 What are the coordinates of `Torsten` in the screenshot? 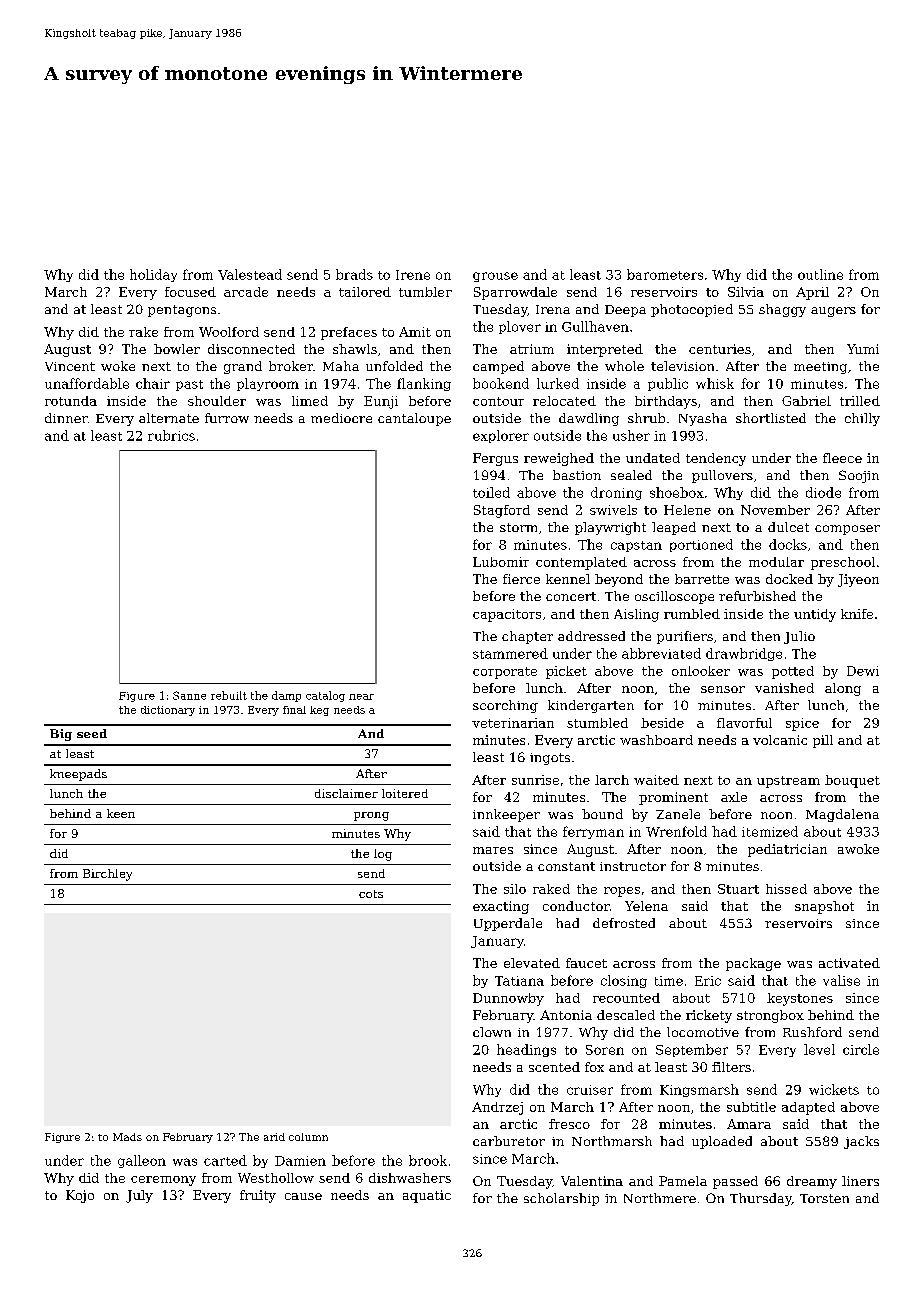 It's located at (824, 1198).
